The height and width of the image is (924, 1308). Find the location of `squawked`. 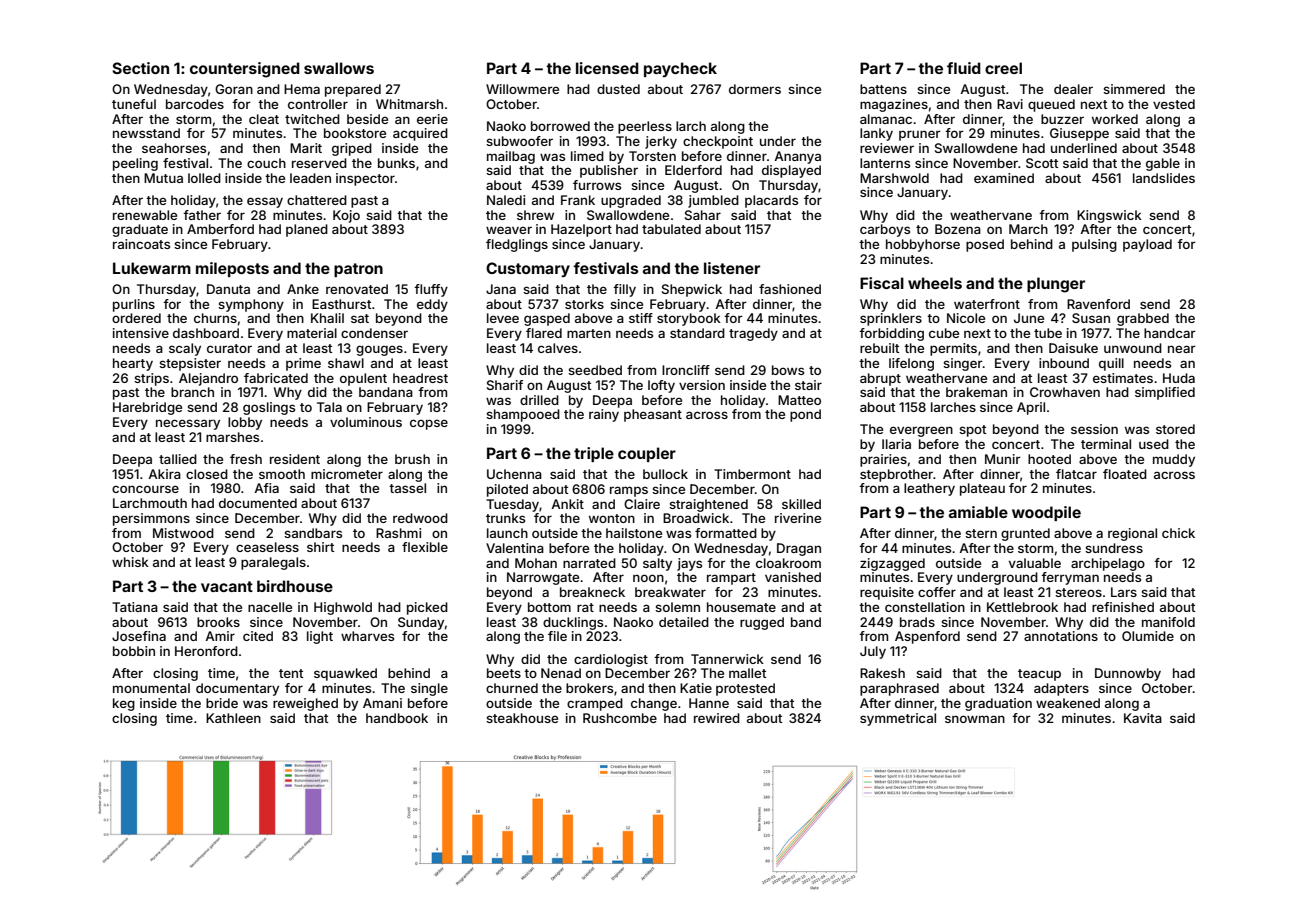

squawked is located at coordinates (345, 674).
